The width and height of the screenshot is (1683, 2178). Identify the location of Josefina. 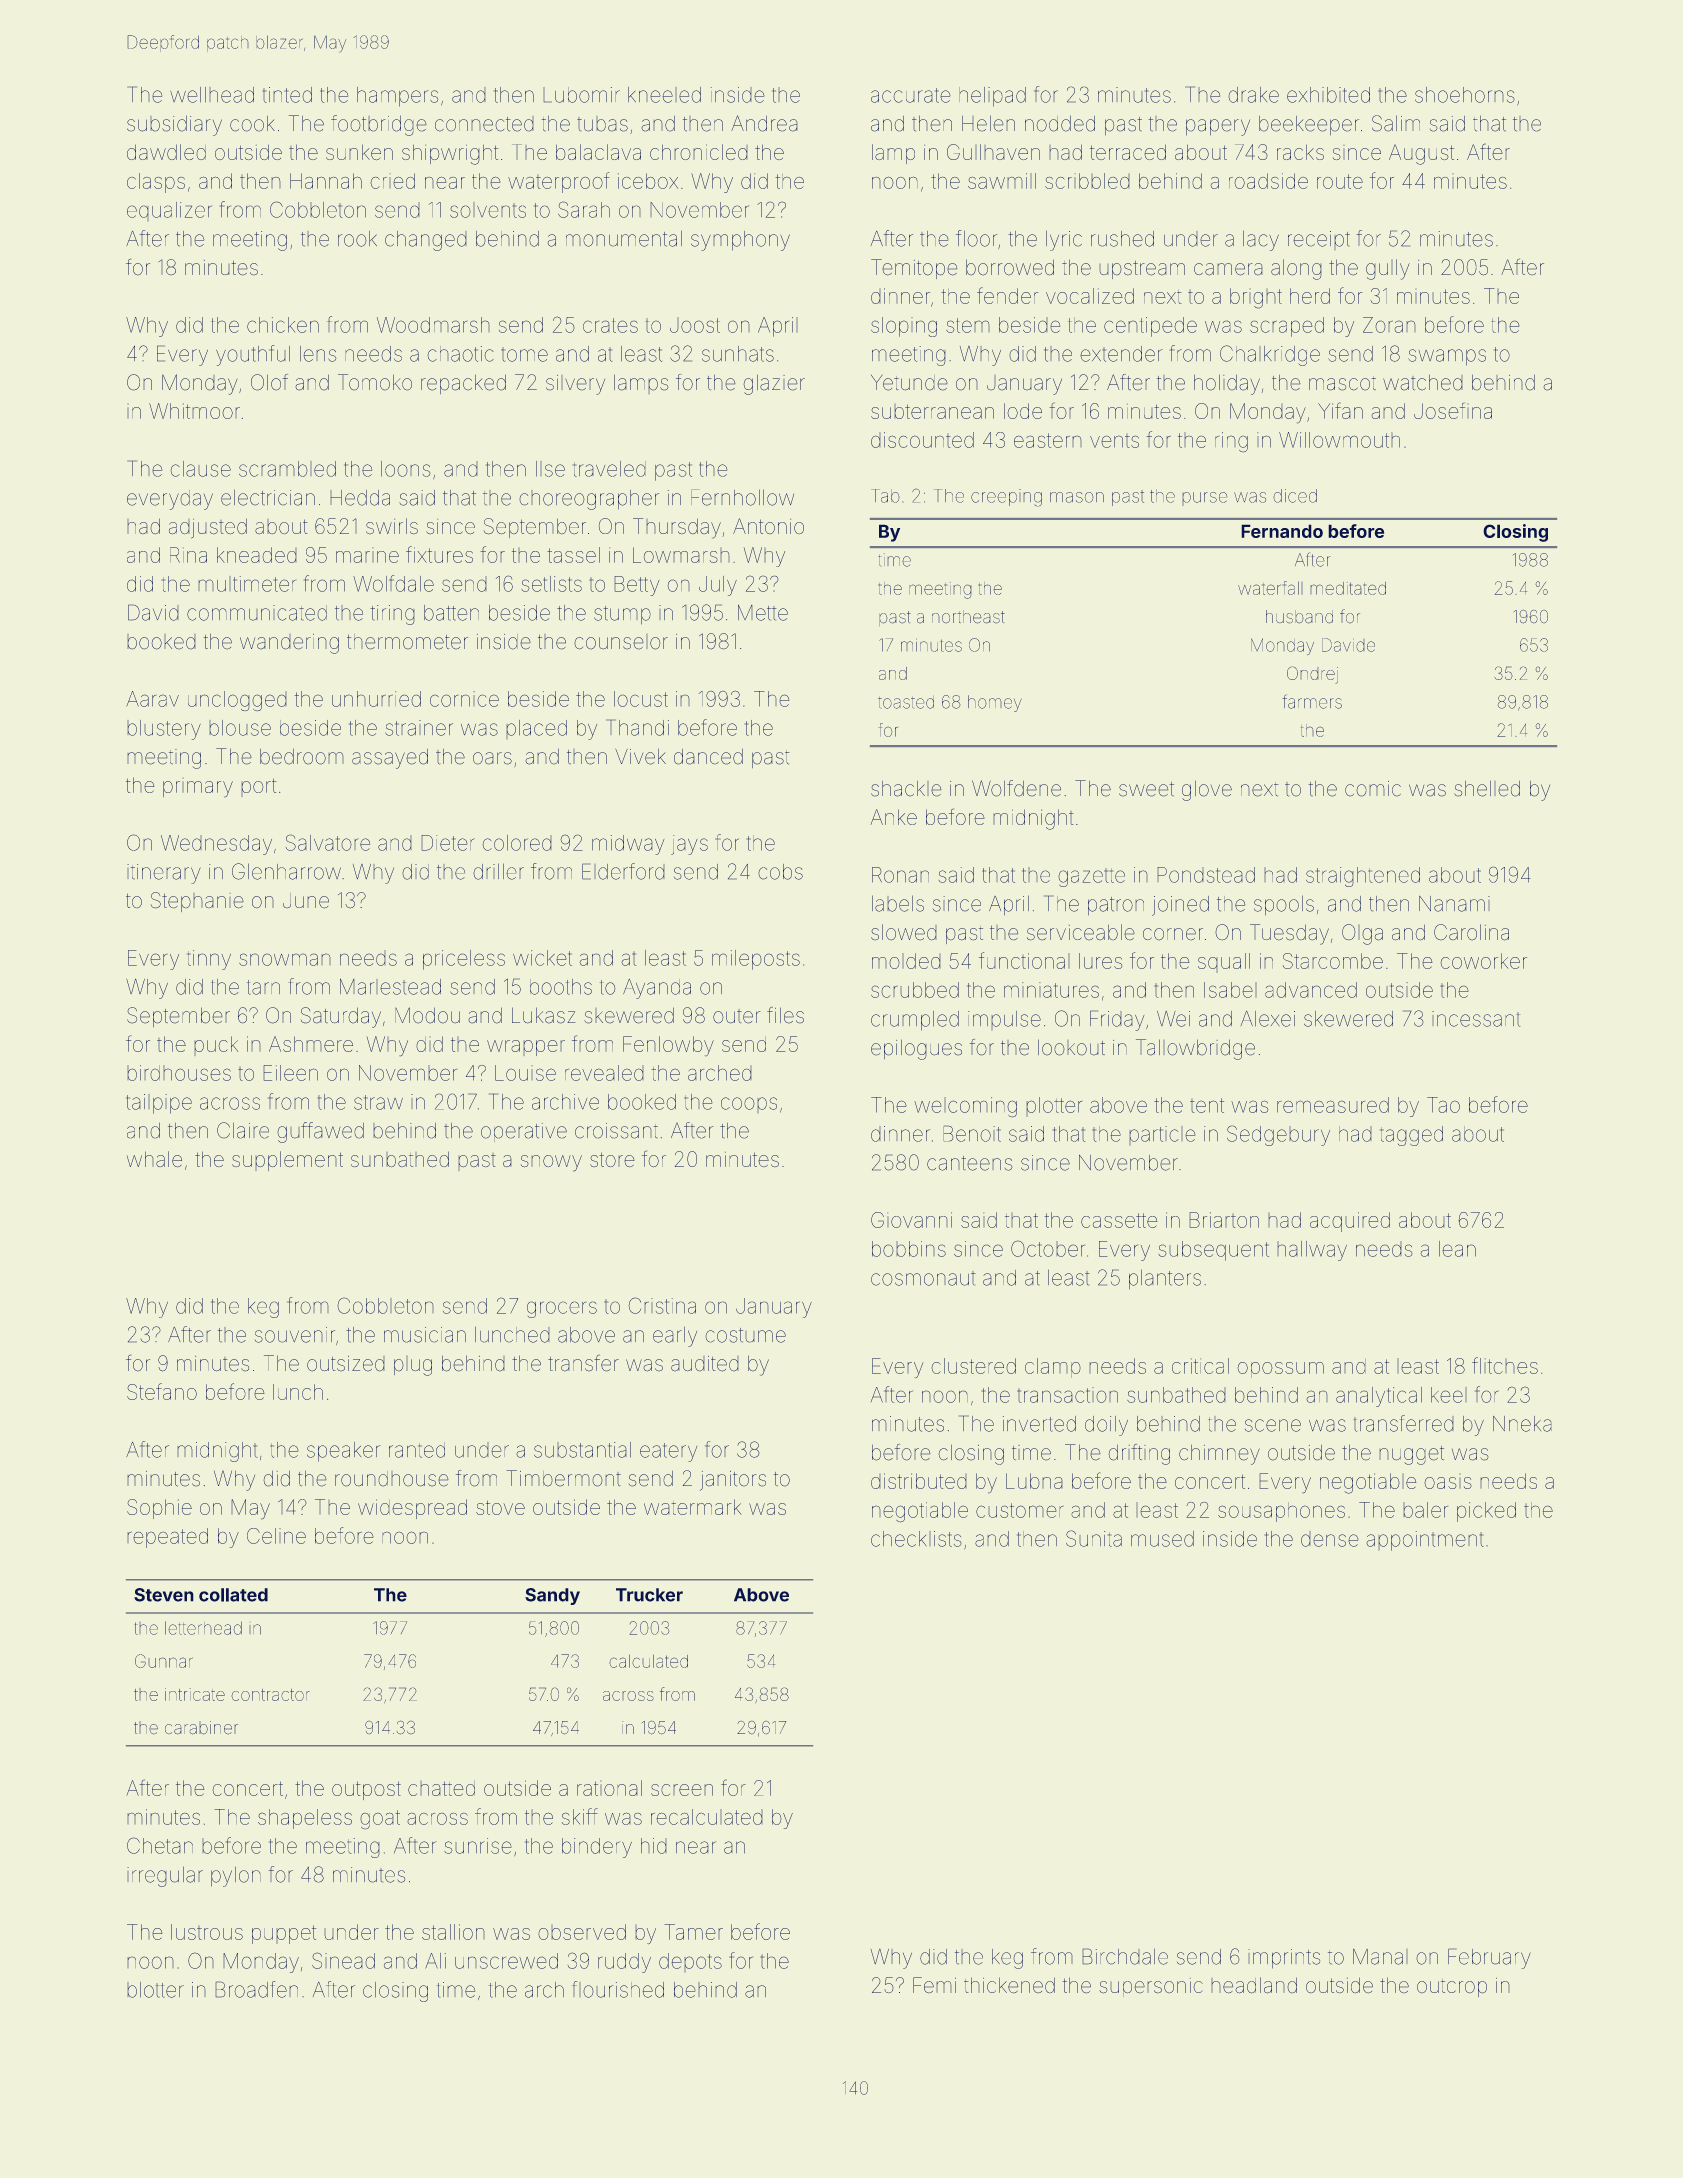
(1453, 410).
